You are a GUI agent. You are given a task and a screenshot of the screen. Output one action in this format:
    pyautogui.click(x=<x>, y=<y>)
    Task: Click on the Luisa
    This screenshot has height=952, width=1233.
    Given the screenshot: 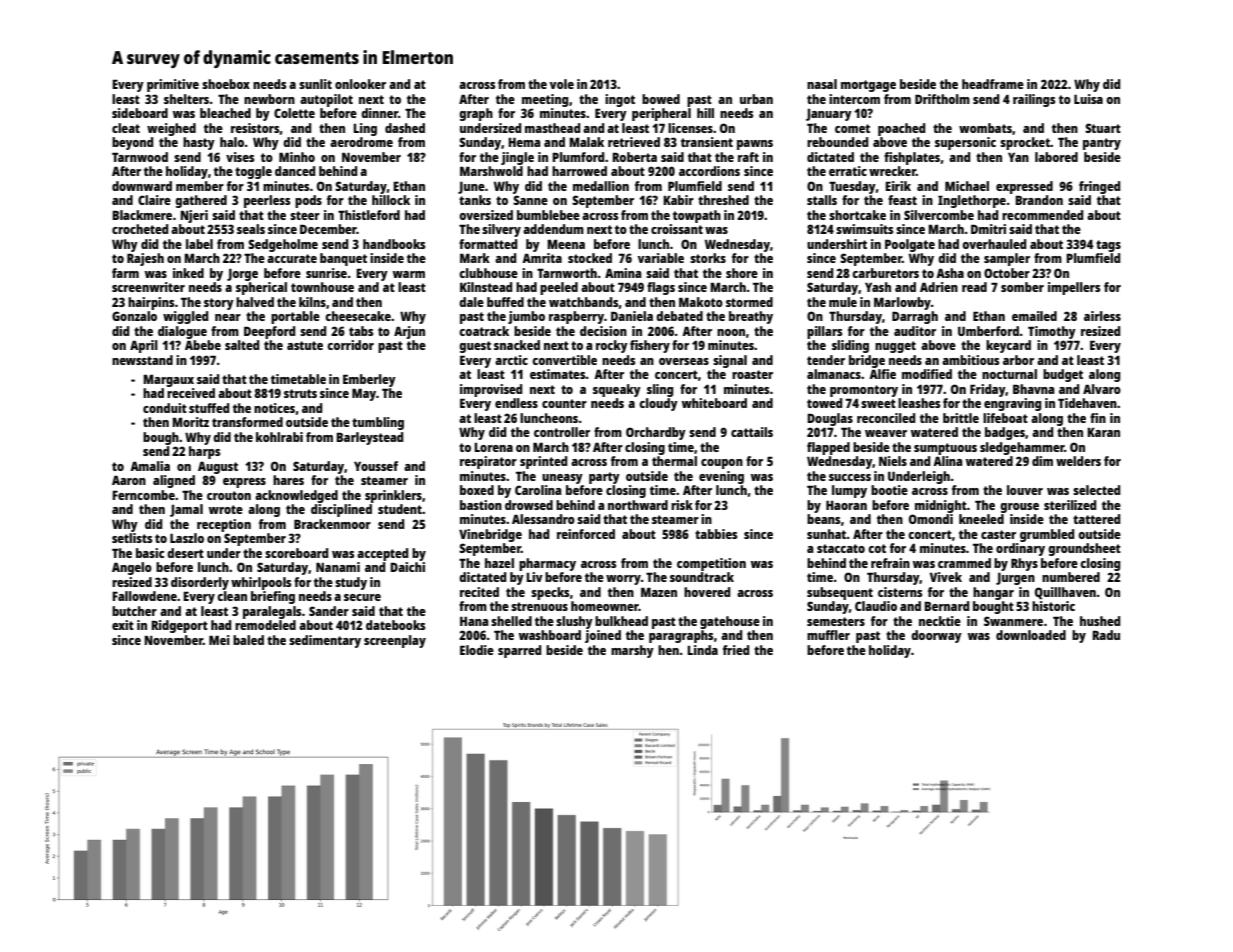 What is the action you would take?
    pyautogui.click(x=1088, y=99)
